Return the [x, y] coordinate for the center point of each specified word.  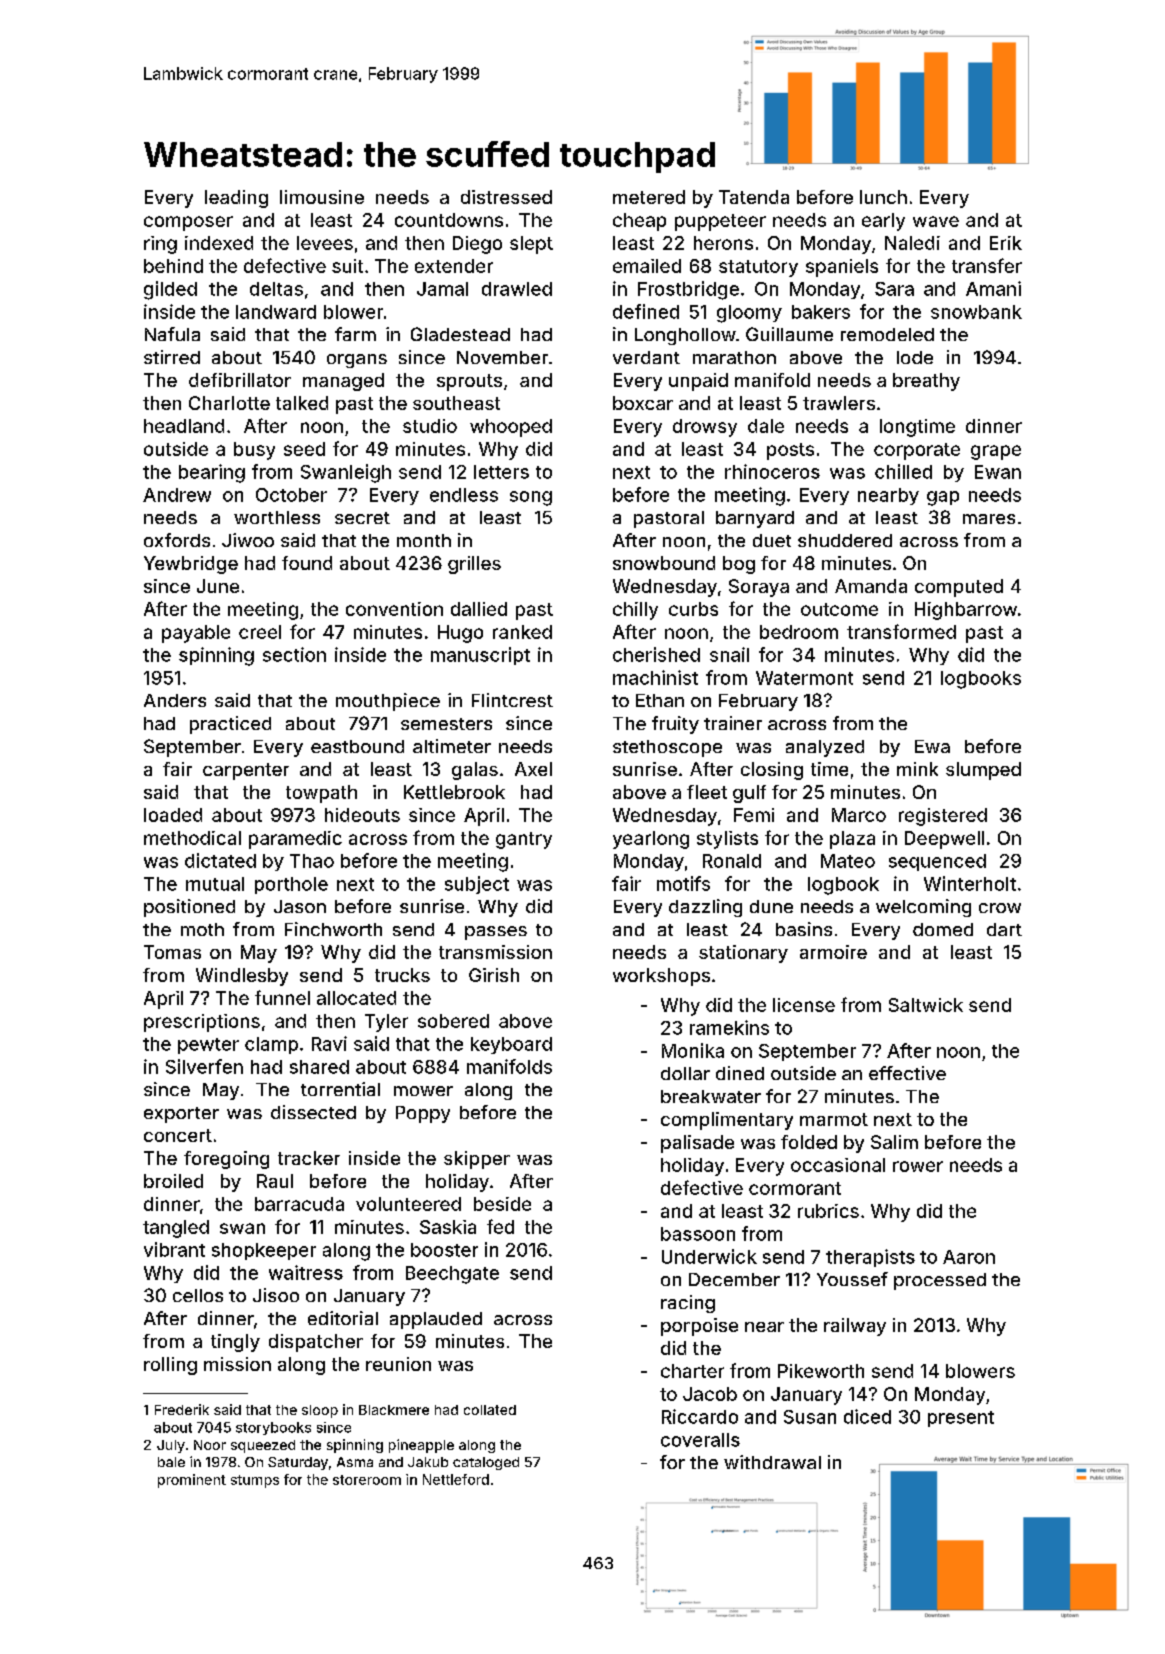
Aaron [969, 1257]
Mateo [848, 861]
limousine [322, 197]
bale [171, 1462]
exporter [181, 1115]
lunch [883, 197]
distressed [506, 197]
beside [502, 1204]
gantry [524, 840]
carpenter [246, 771]
